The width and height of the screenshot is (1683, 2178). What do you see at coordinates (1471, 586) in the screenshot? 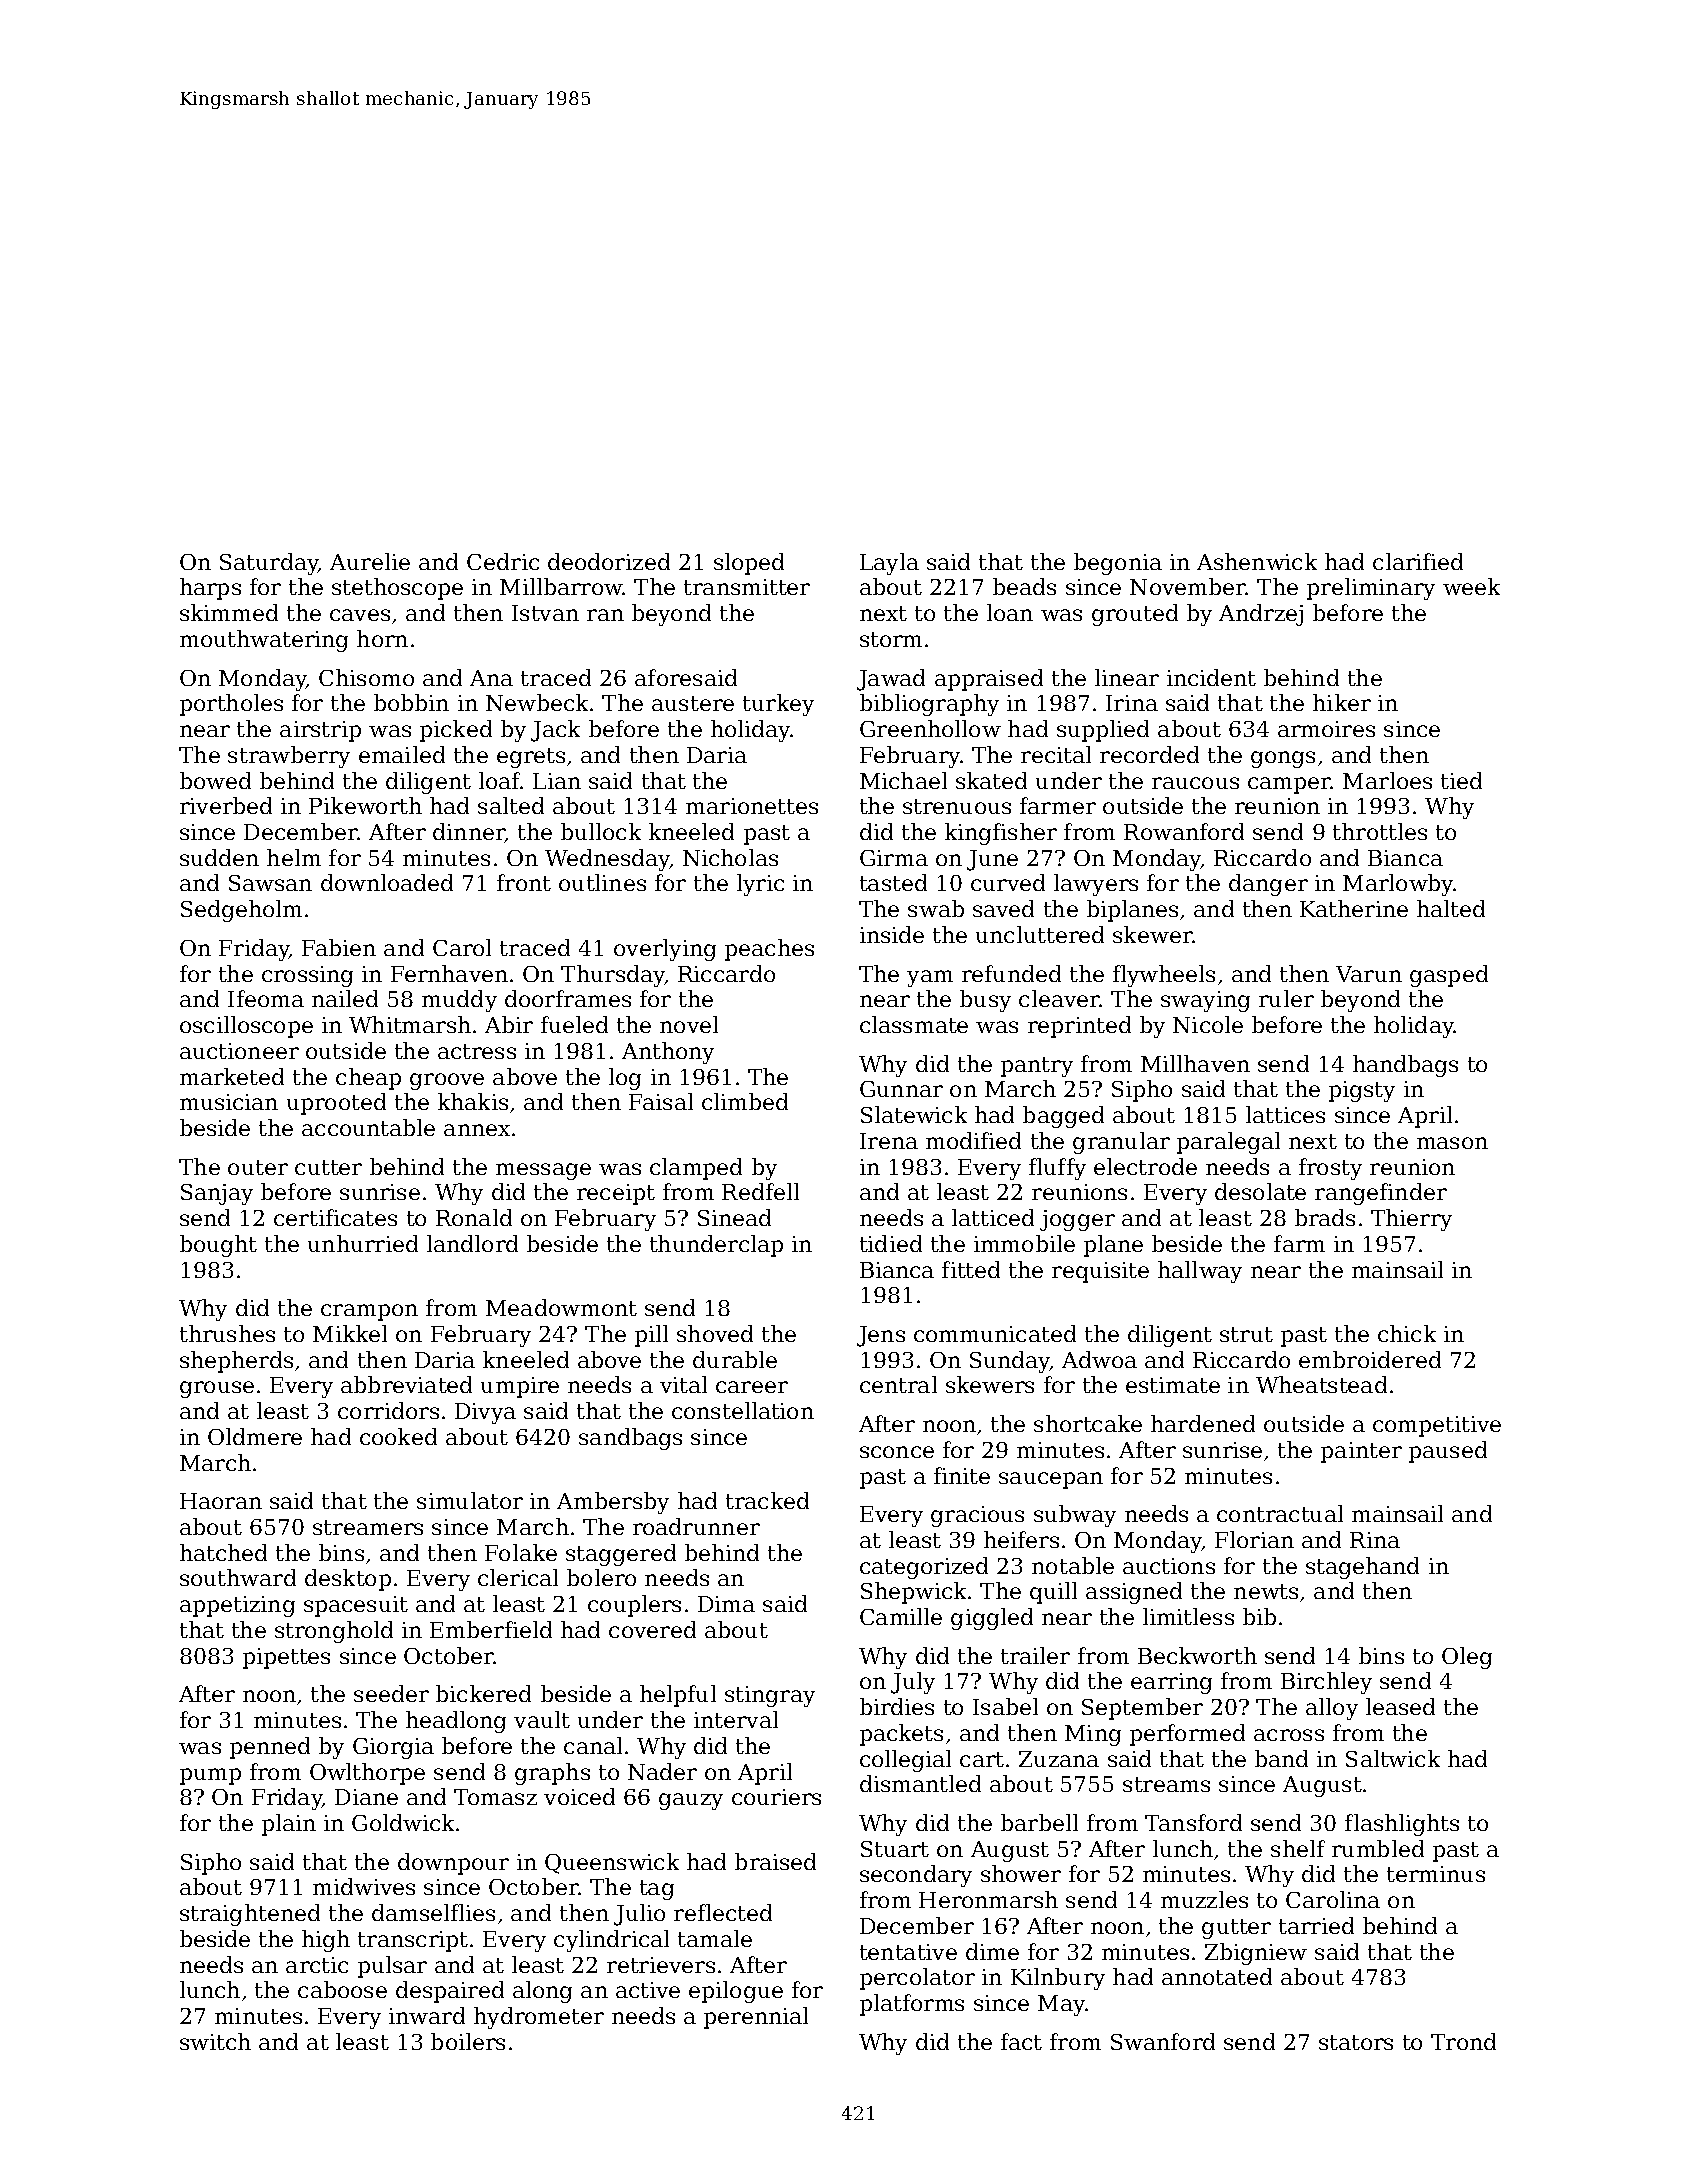
I see `week` at bounding box center [1471, 586].
